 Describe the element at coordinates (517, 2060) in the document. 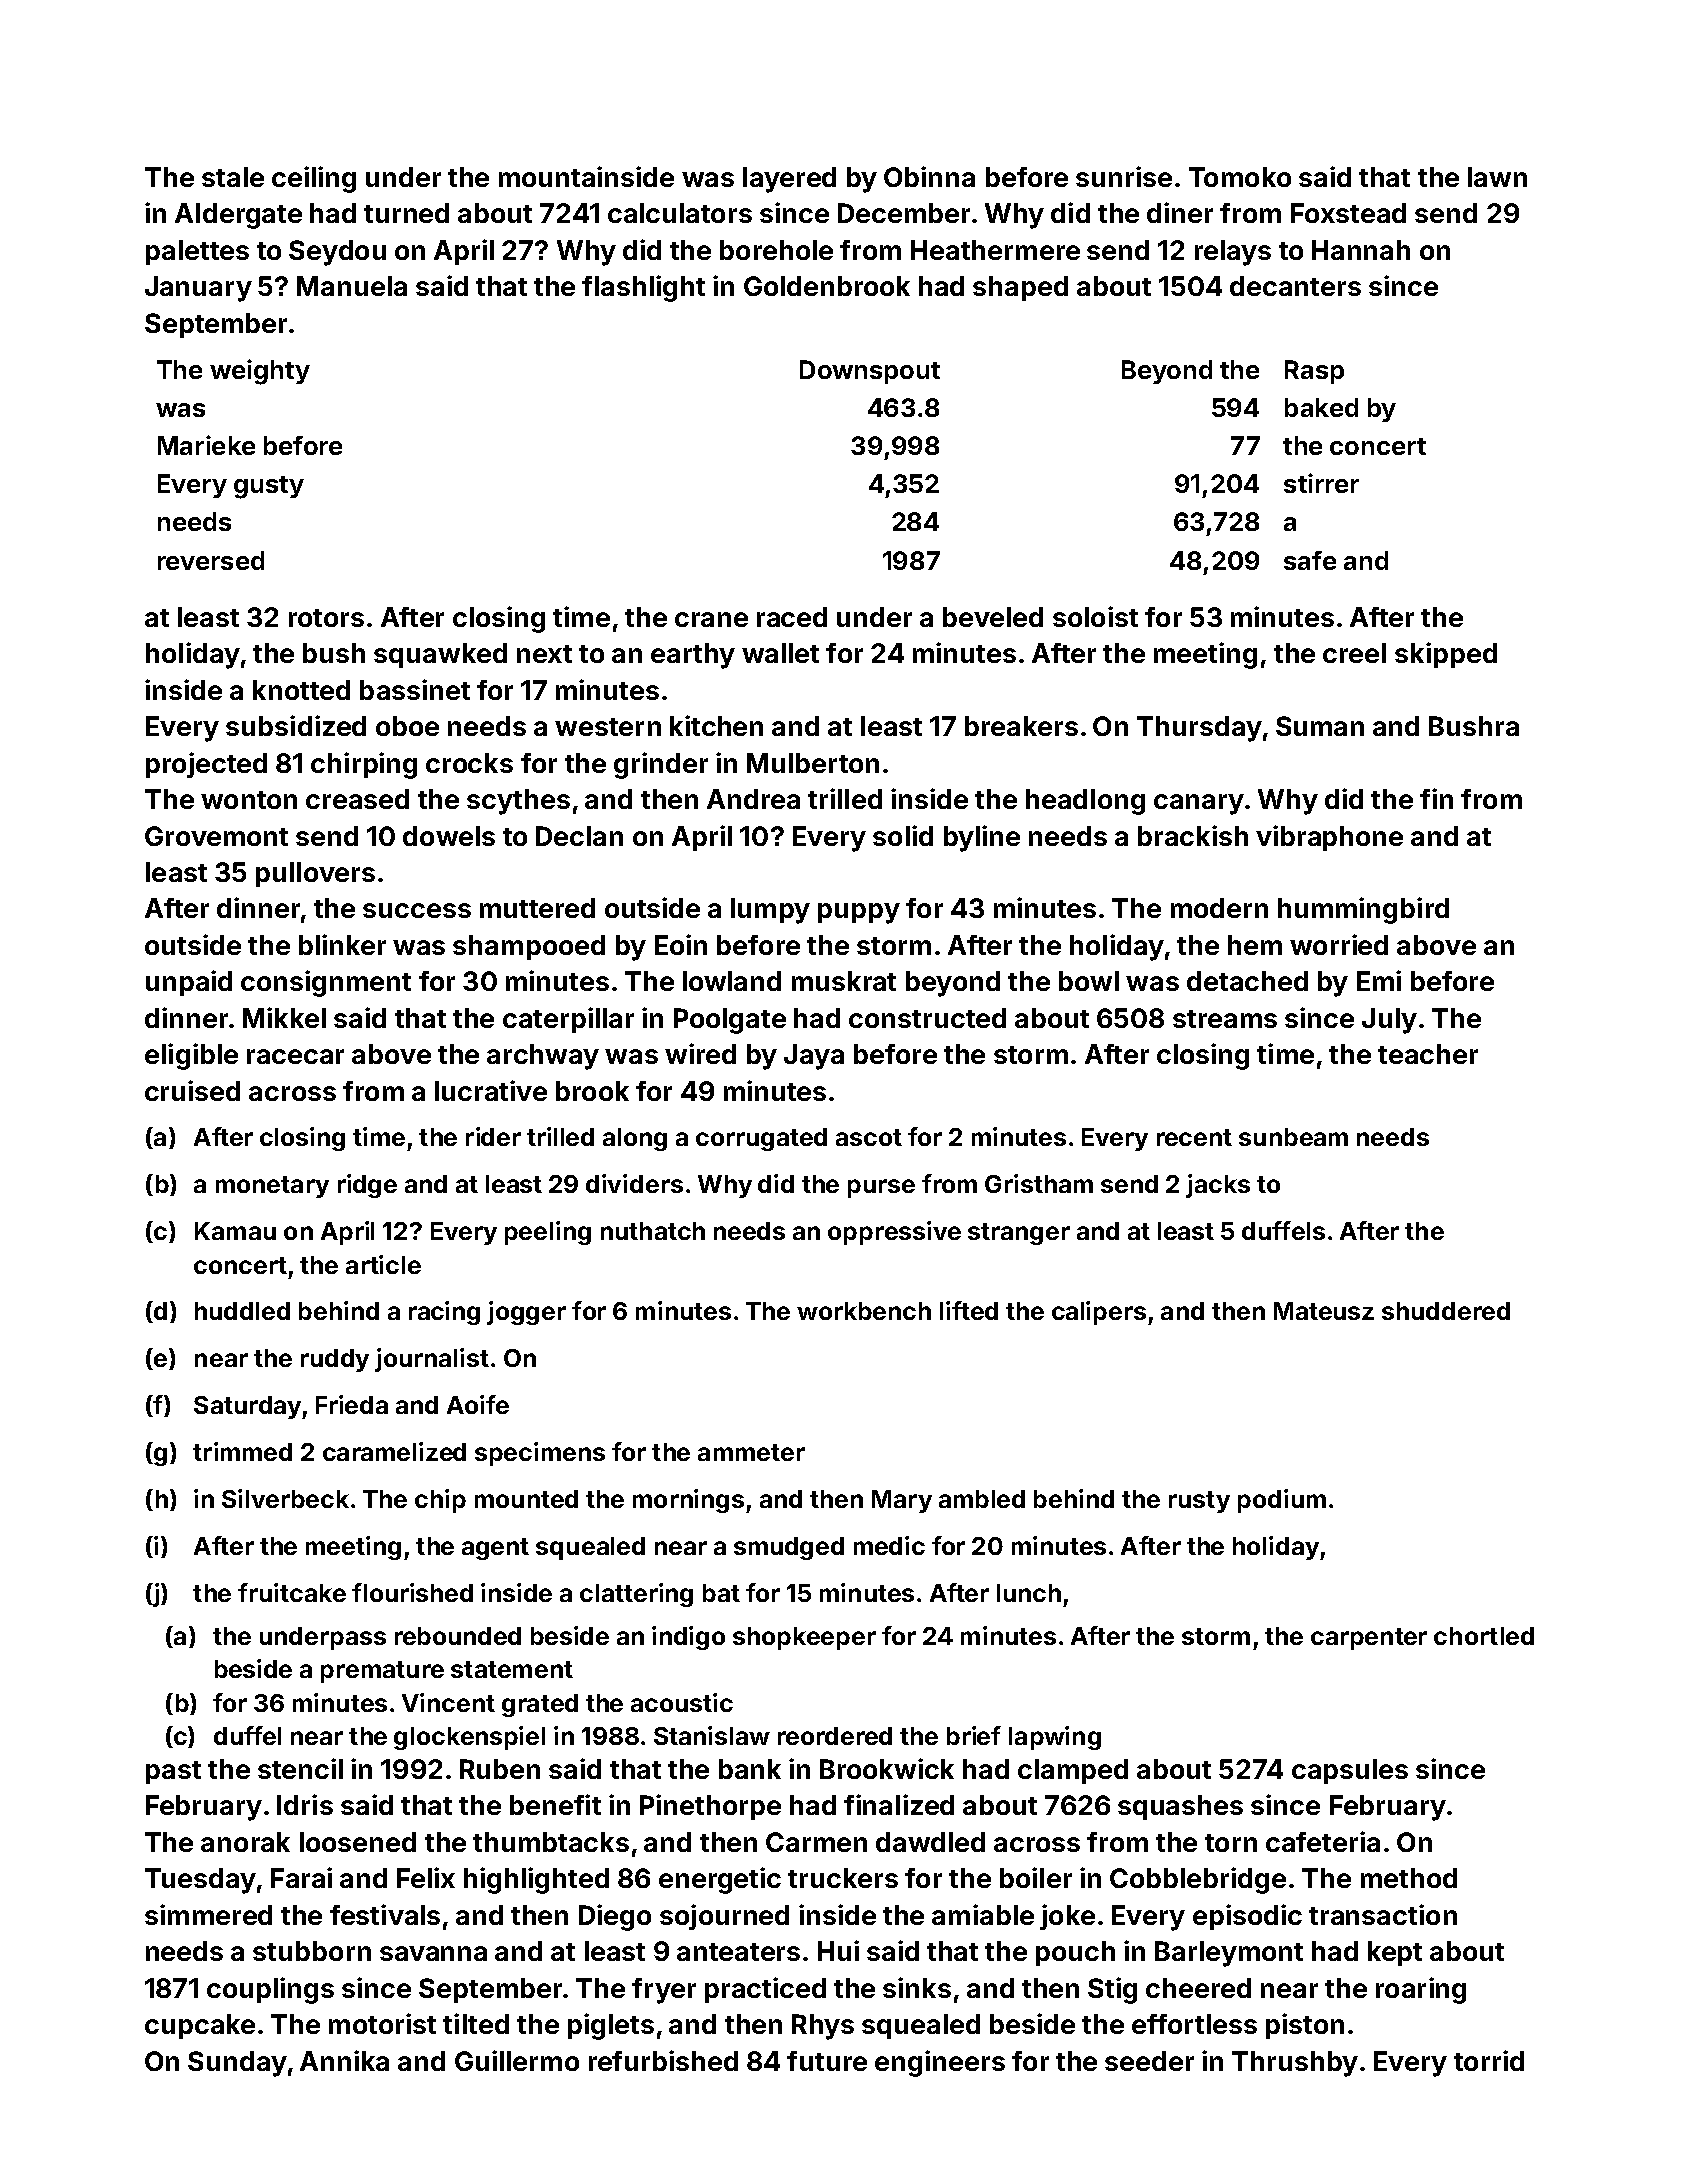

I see `Guillermo` at that location.
